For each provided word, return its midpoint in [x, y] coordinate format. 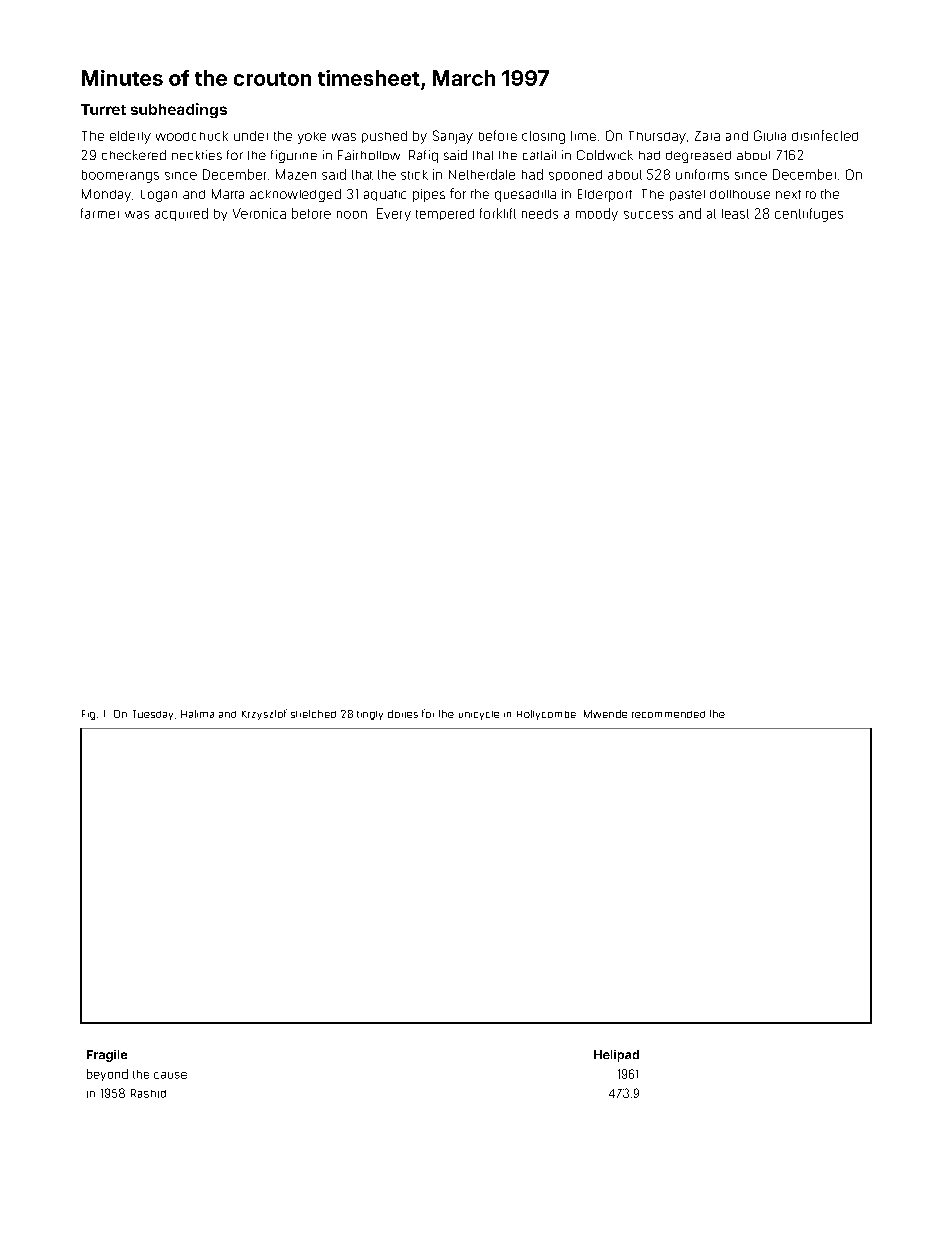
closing [543, 137]
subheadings [179, 110]
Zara [707, 136]
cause [170, 1075]
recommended [668, 714]
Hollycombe [546, 715]
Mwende [605, 714]
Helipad [616, 1056]
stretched [313, 714]
